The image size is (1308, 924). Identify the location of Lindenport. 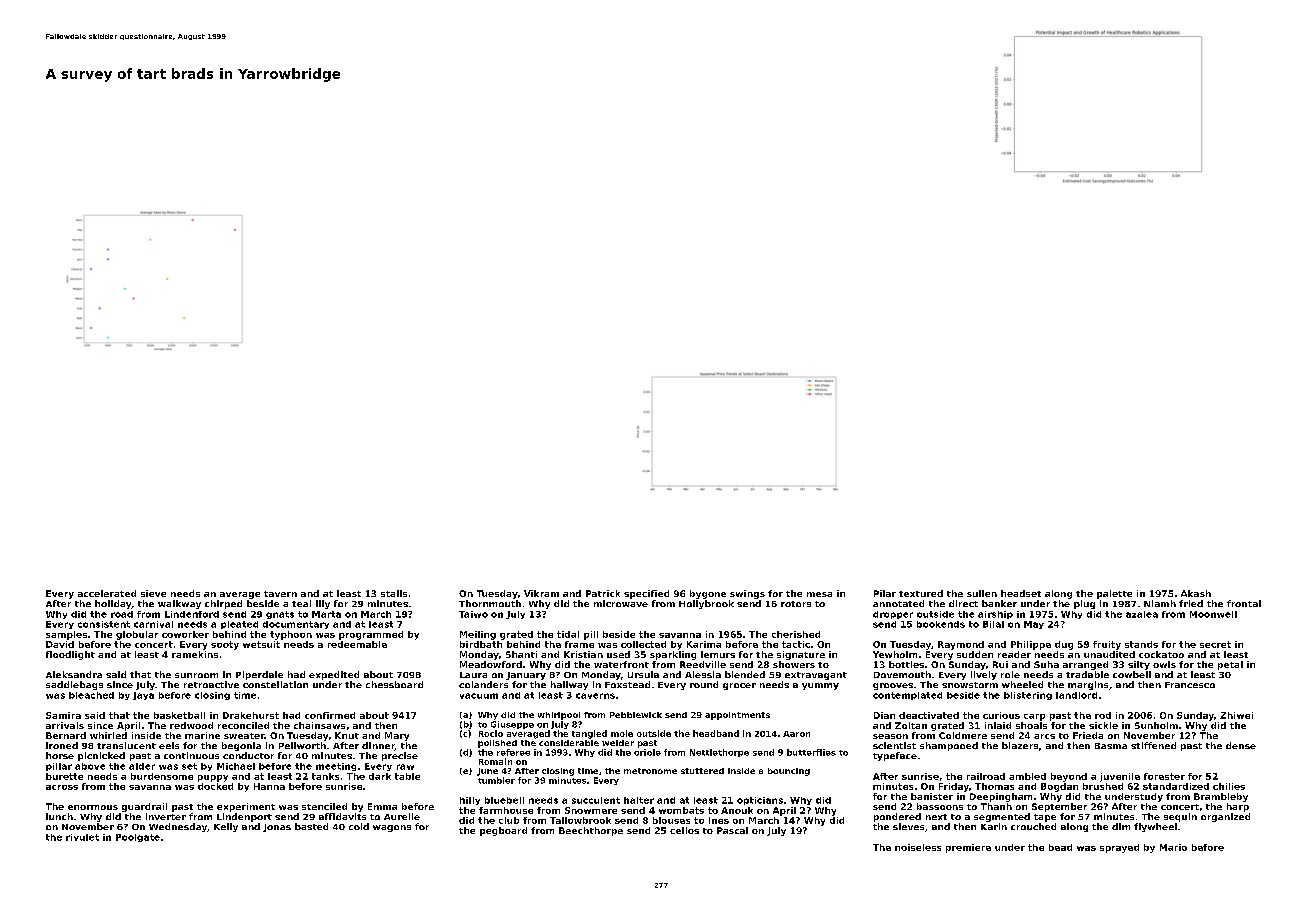
(244, 817).
